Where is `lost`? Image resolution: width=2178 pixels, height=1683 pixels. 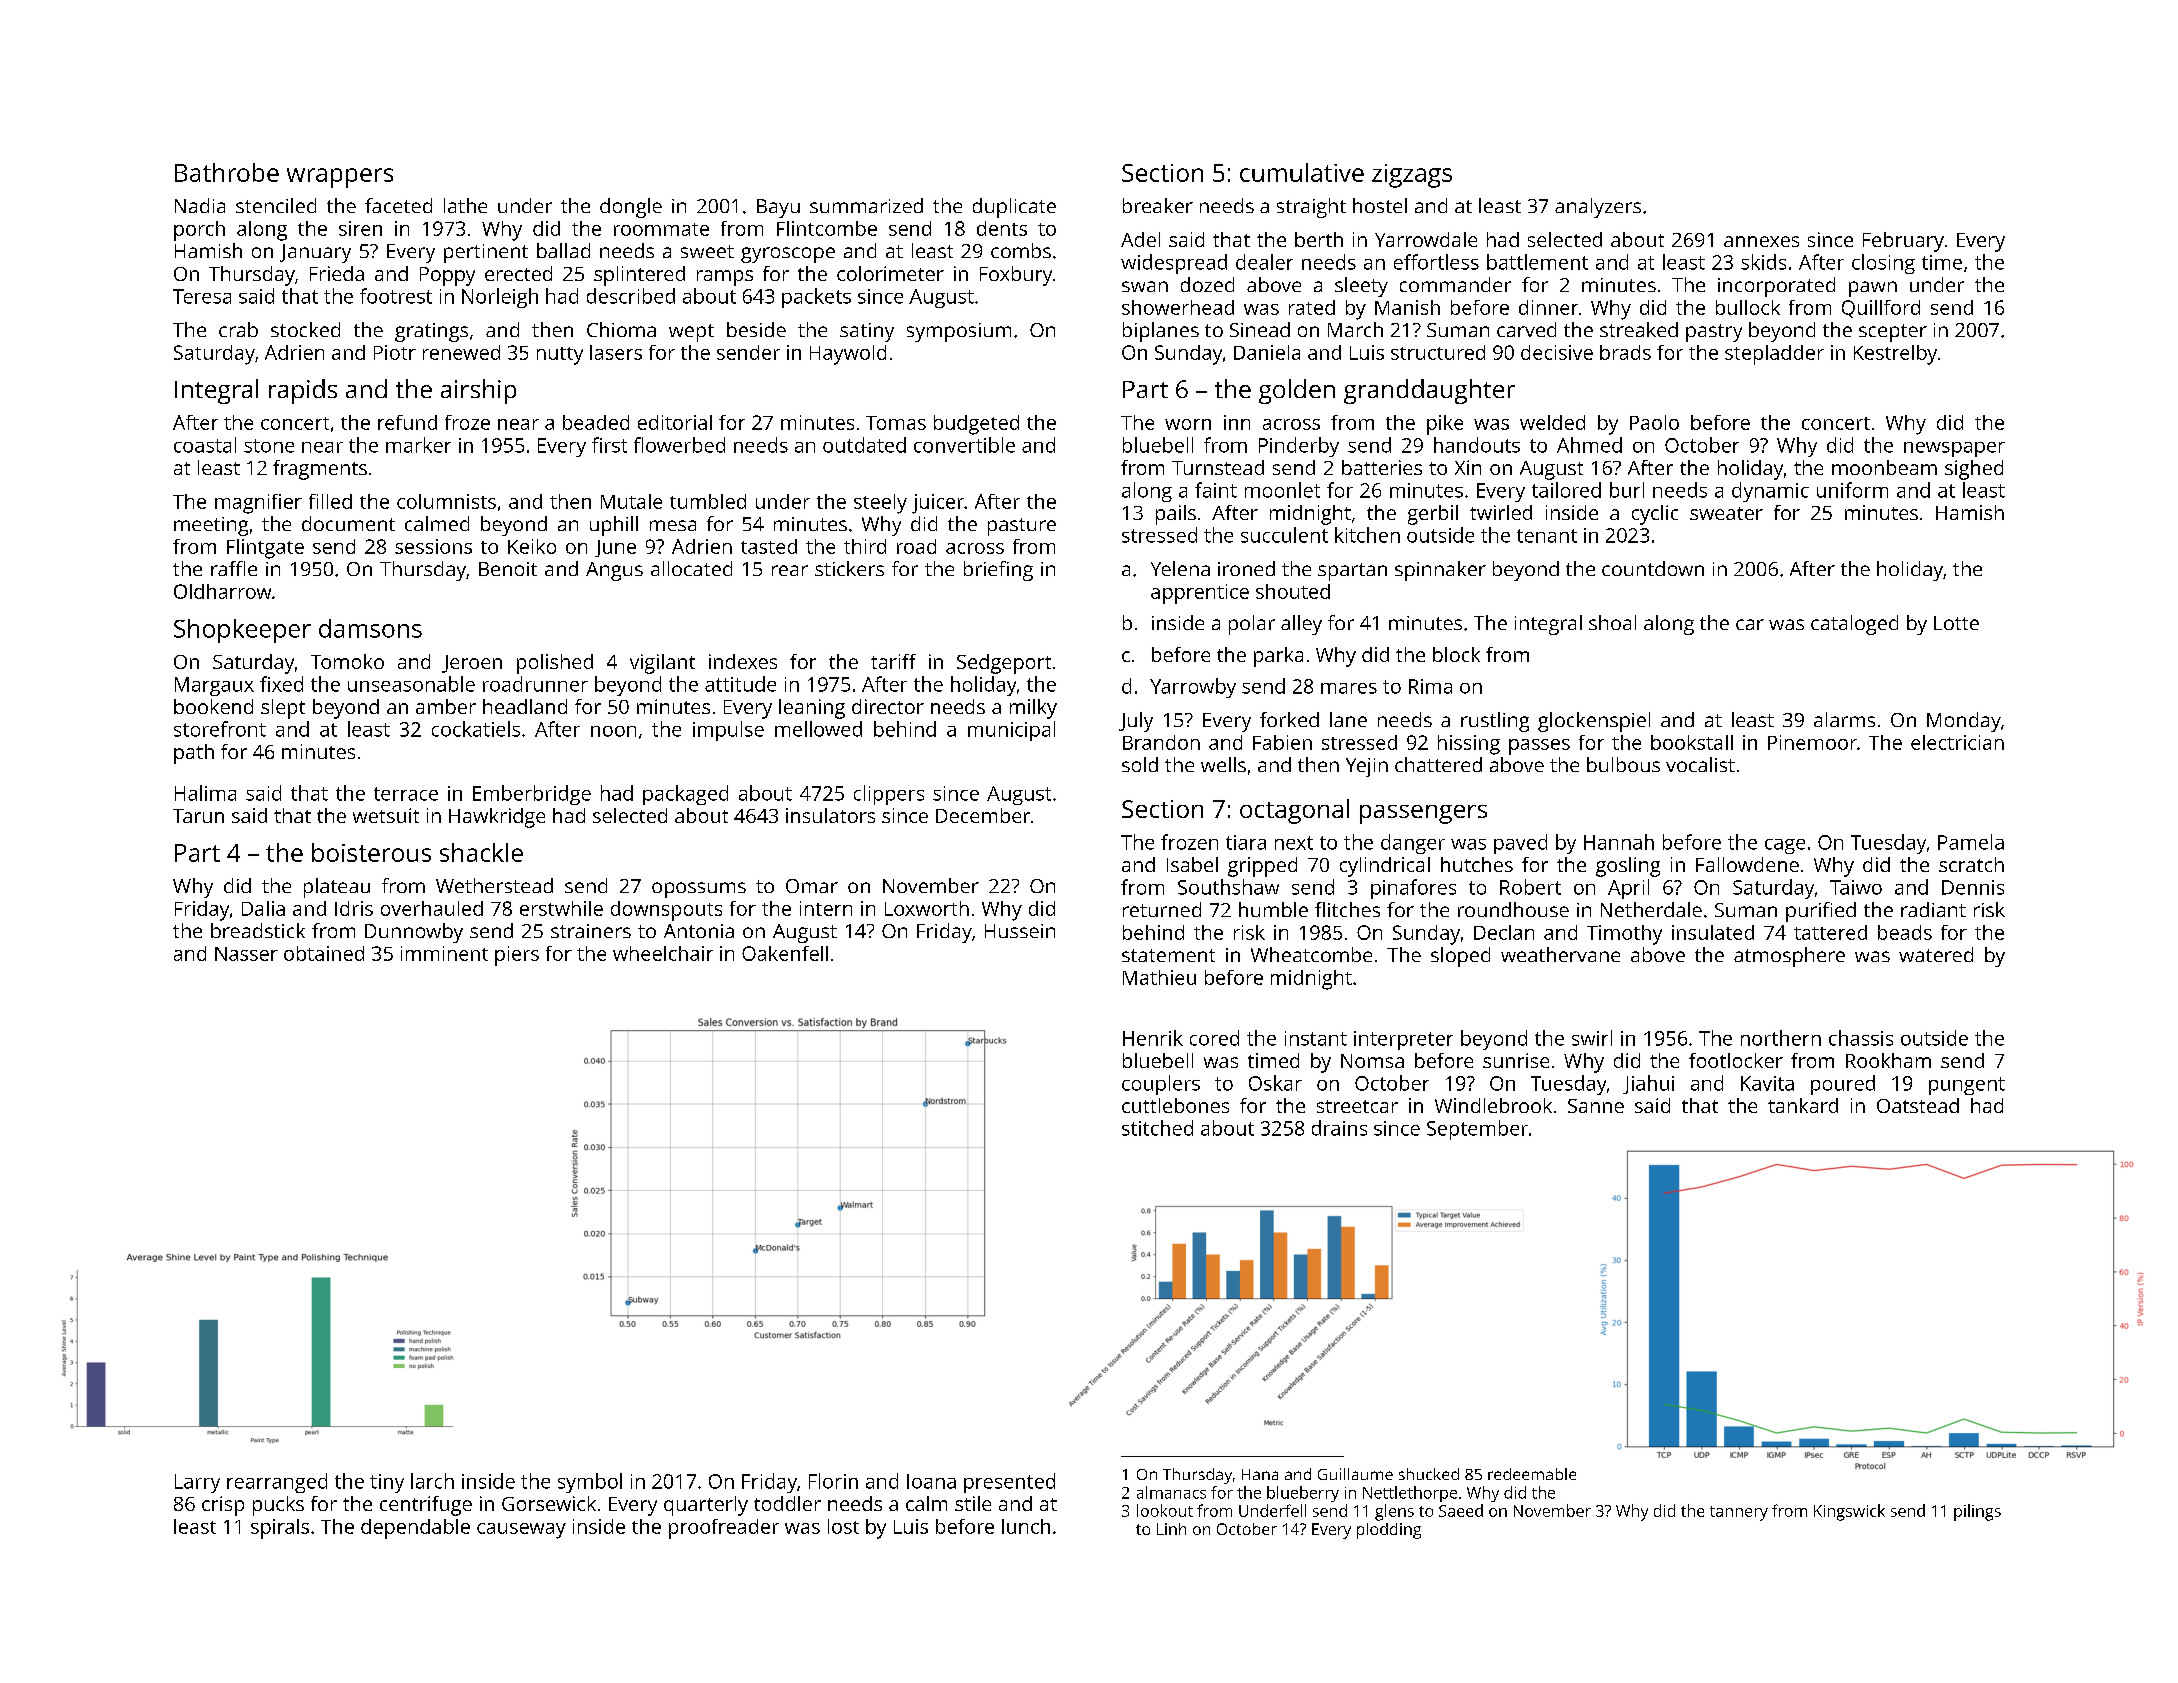 lost is located at coordinates (843, 1526).
